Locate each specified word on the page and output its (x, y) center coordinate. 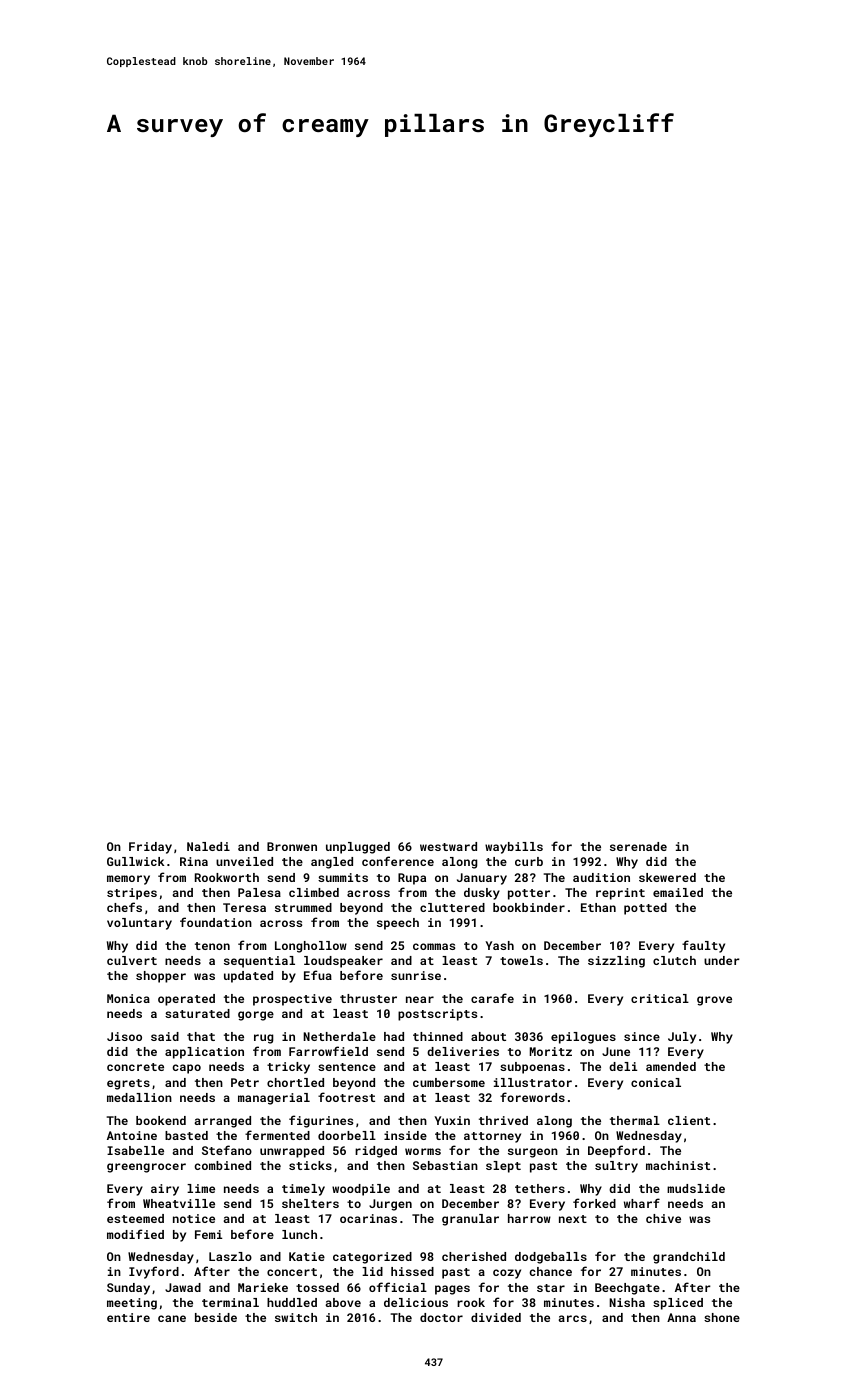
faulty (703, 946)
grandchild (689, 1258)
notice (194, 1218)
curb (529, 861)
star (551, 1288)
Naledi (208, 846)
